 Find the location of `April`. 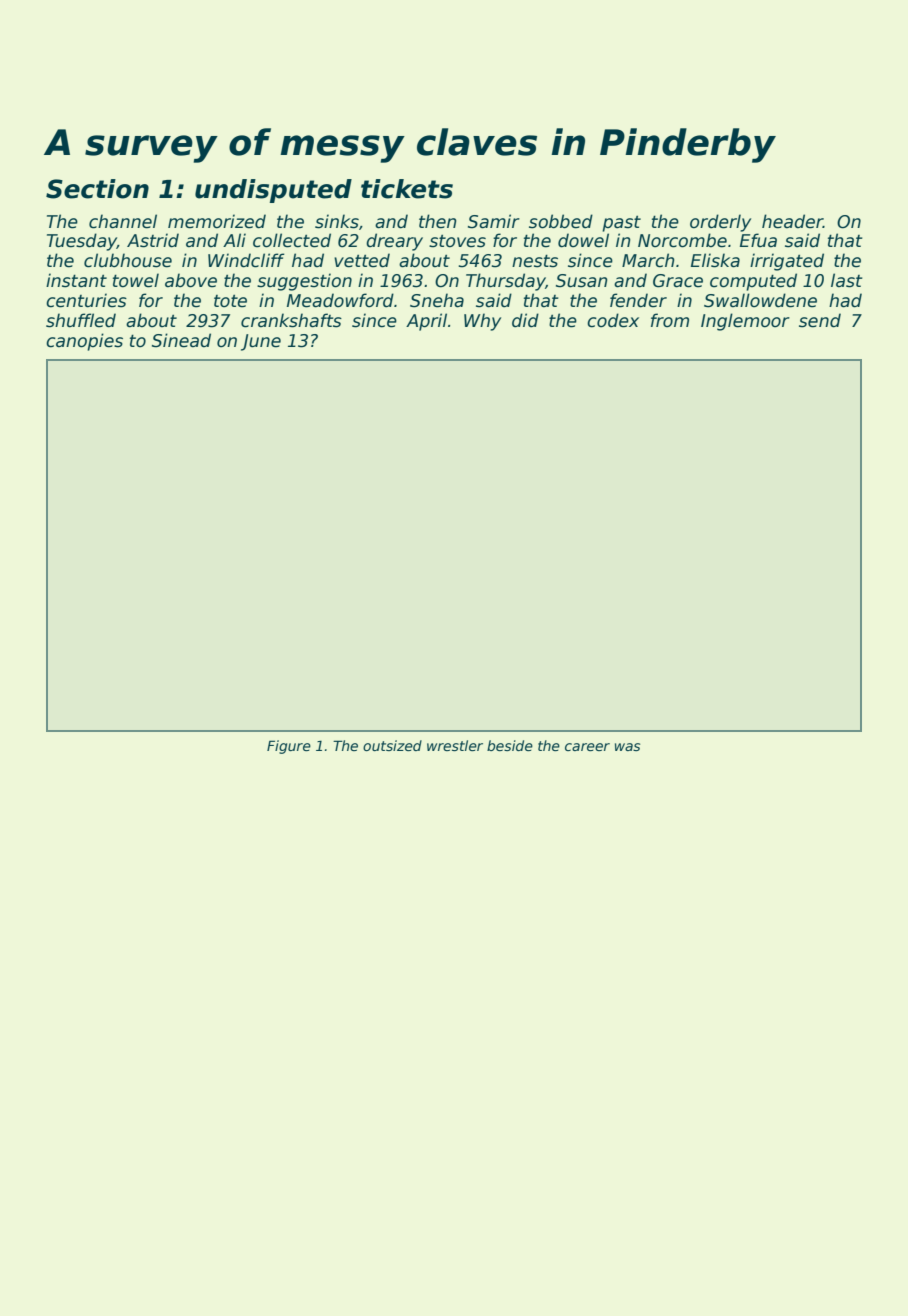

April is located at coordinates (426, 322).
